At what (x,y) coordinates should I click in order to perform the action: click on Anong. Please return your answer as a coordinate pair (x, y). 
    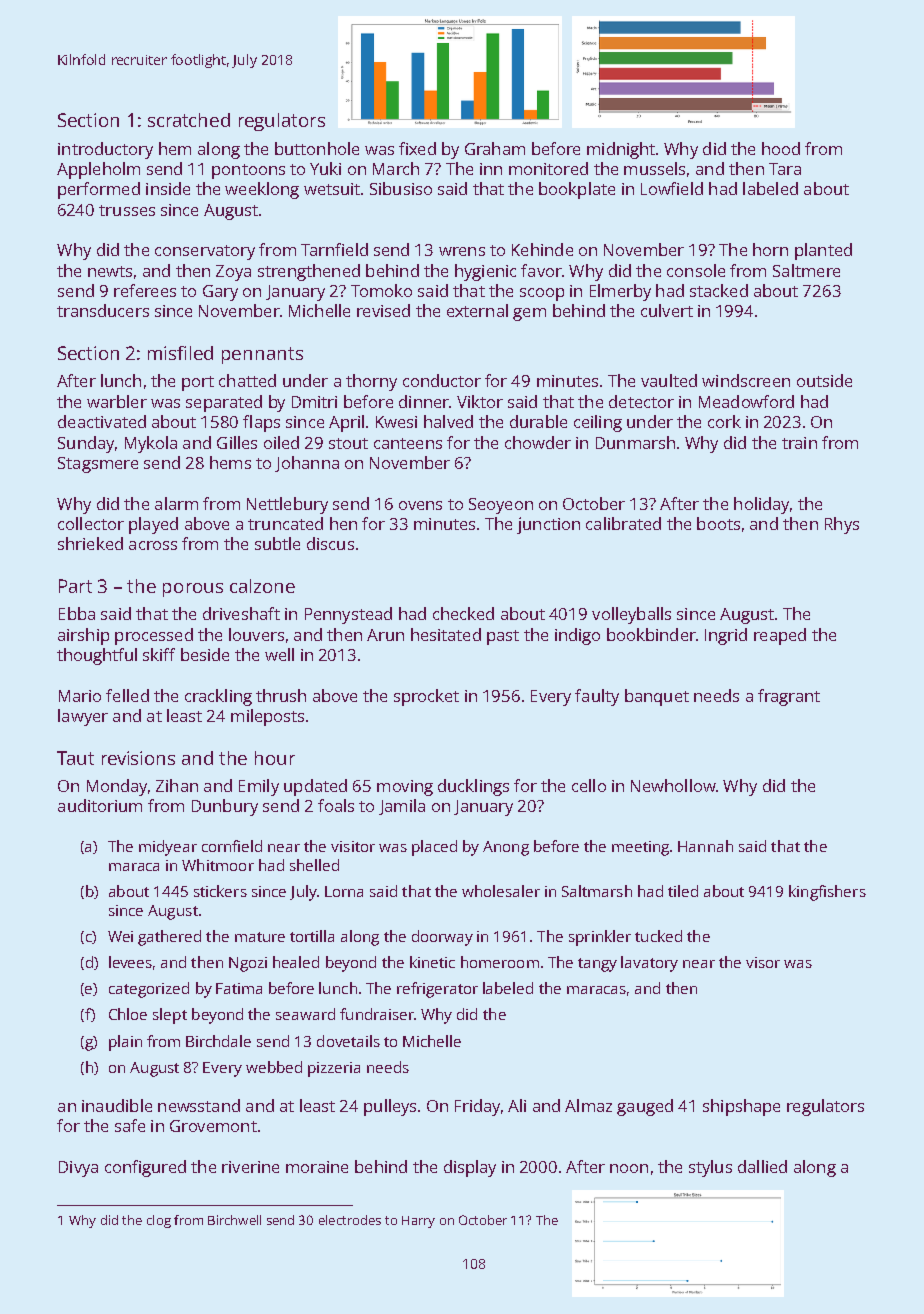
    Looking at the image, I should click on (506, 848).
